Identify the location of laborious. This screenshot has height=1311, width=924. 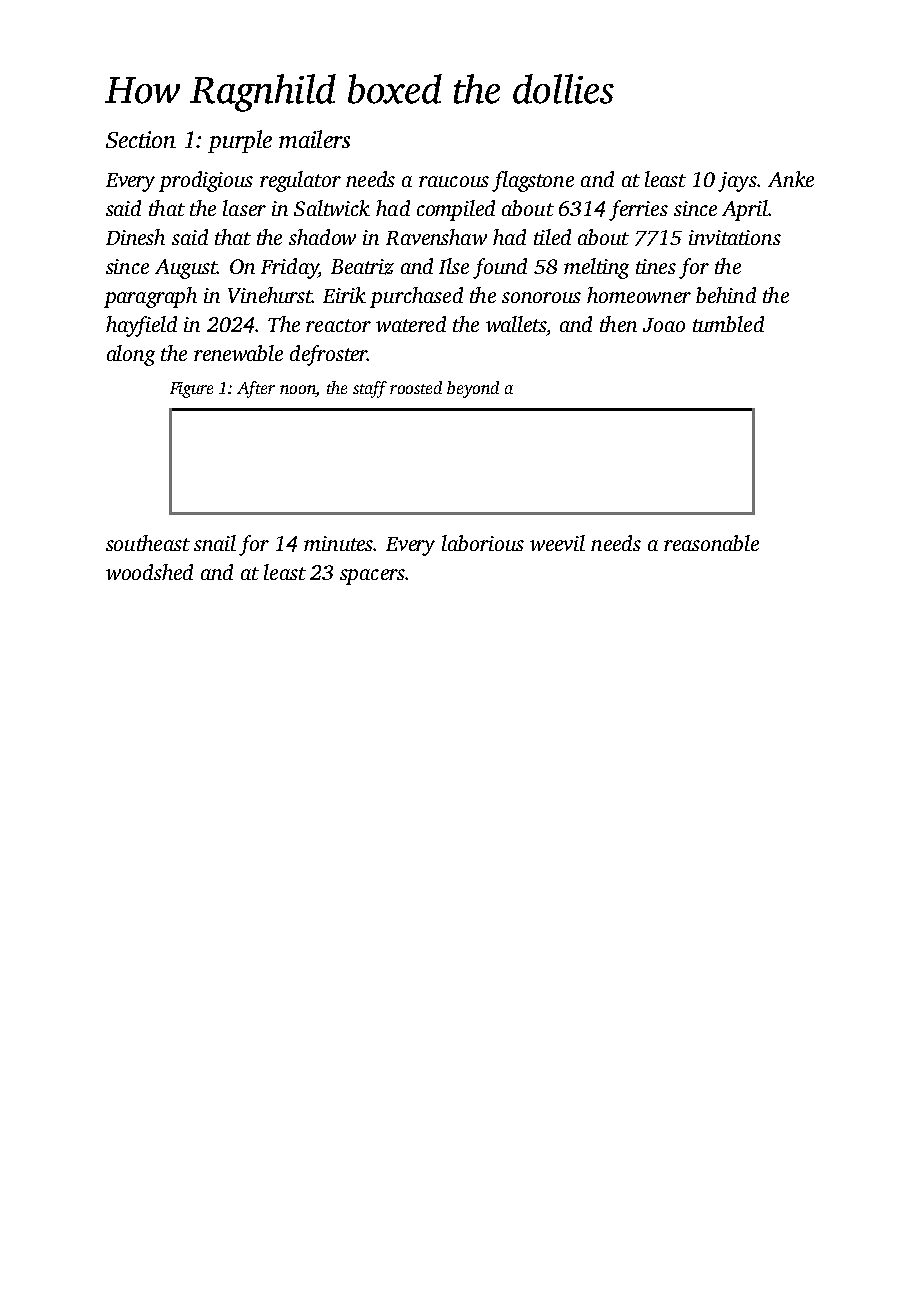
(483, 543).
